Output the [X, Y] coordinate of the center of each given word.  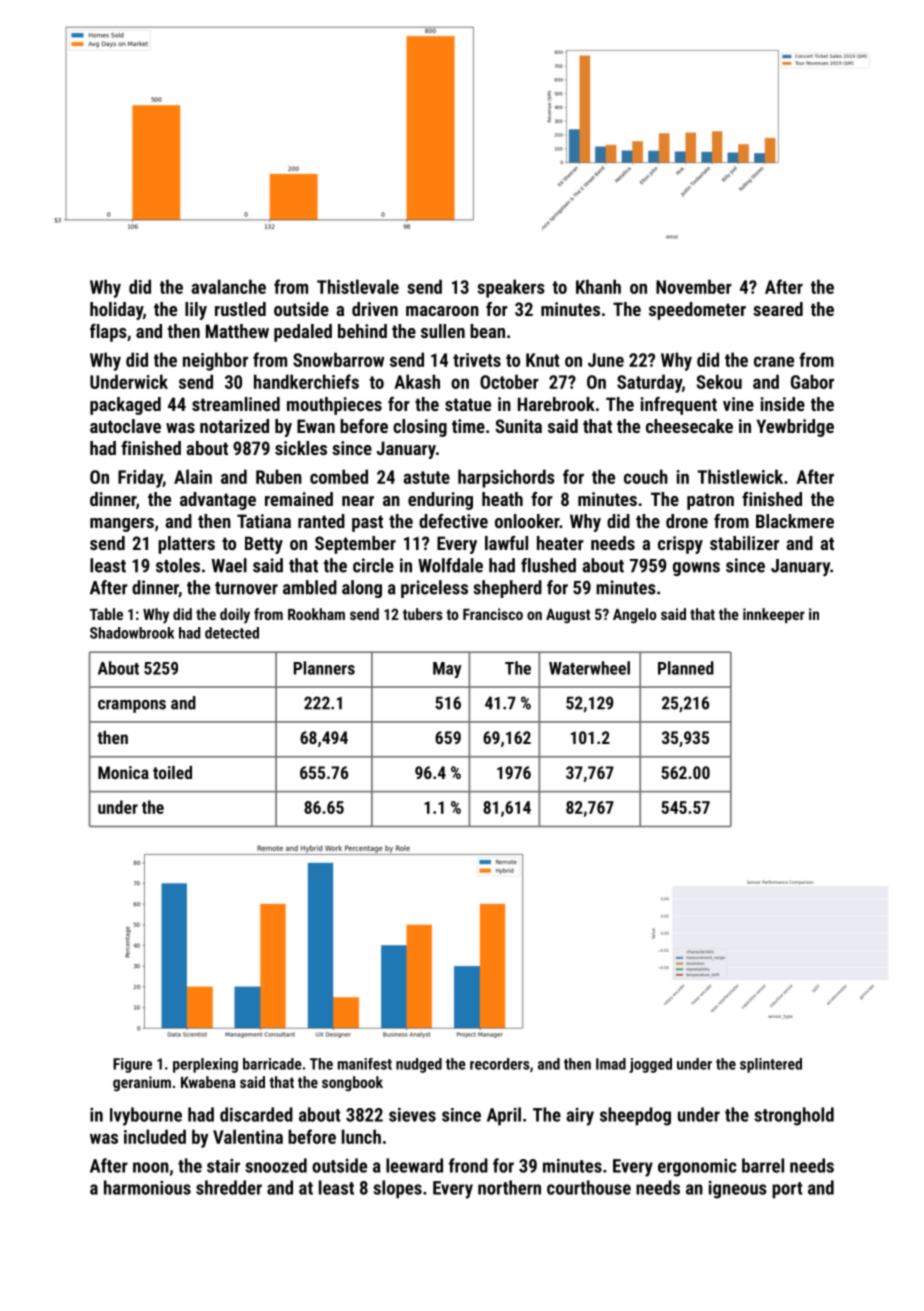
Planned [686, 668]
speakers [511, 288]
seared [778, 309]
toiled [172, 772]
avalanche [228, 286]
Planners [324, 668]
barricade [272, 1064]
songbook [352, 1083]
